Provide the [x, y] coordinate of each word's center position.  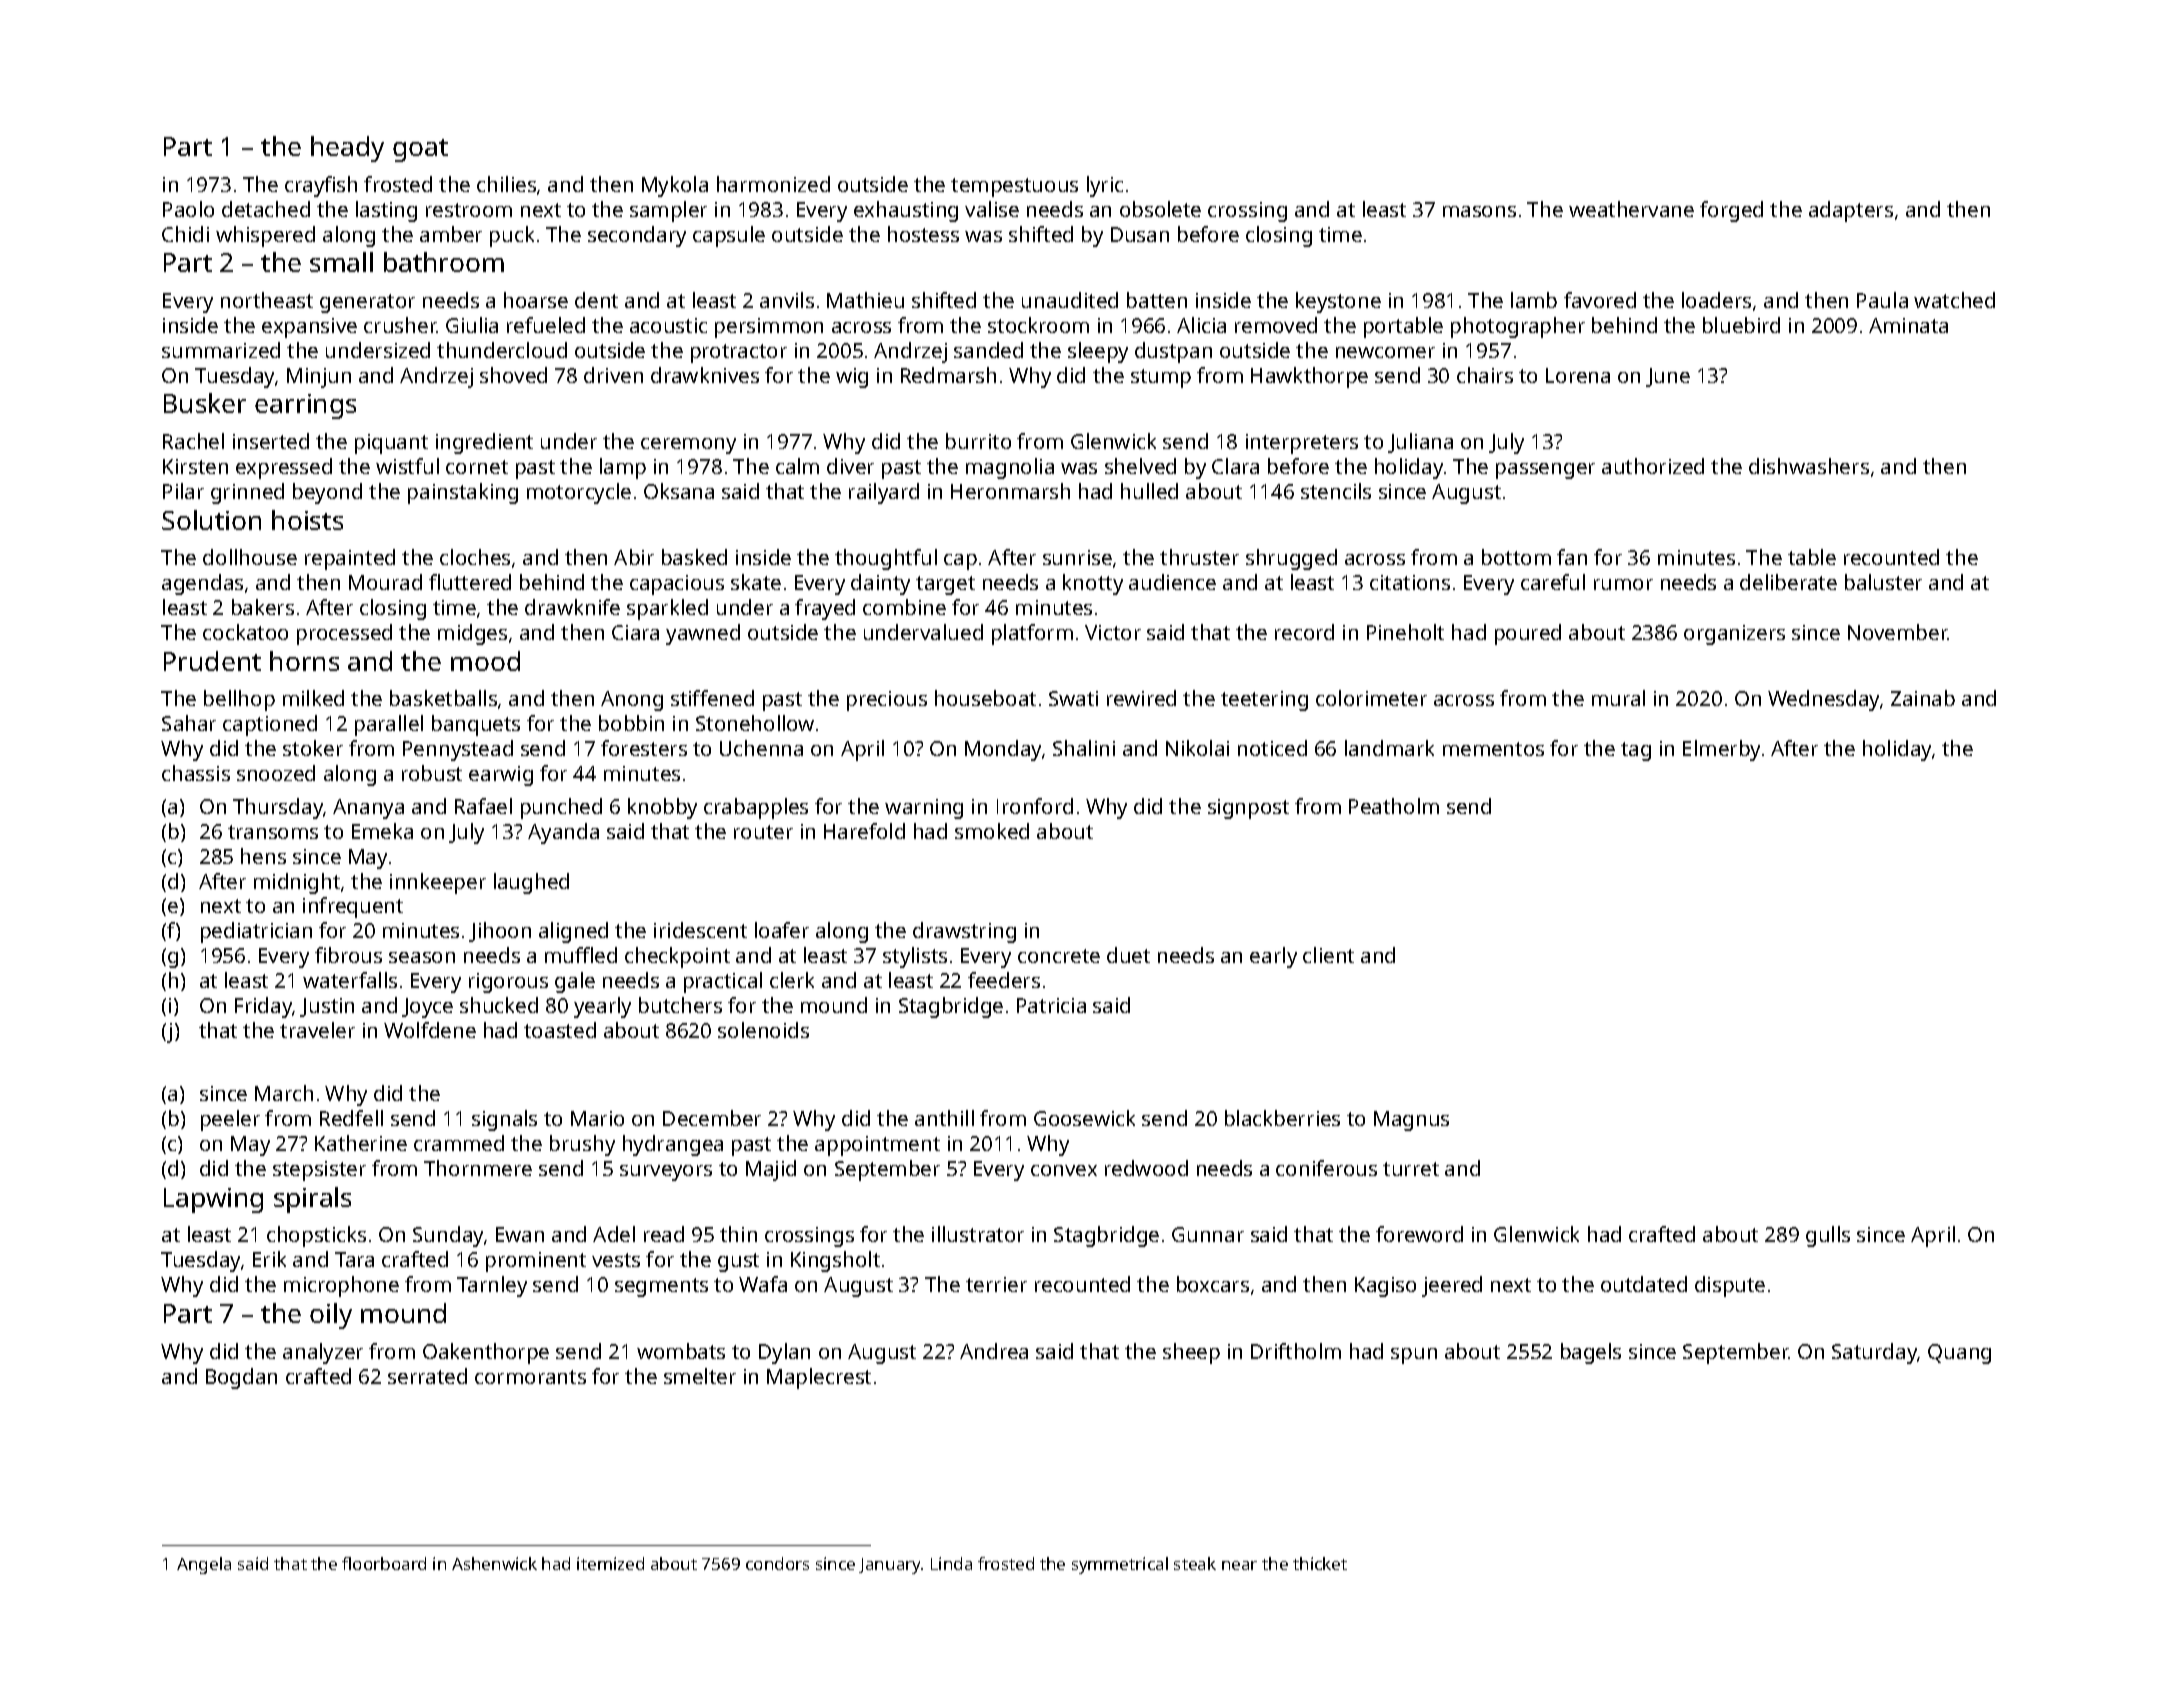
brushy [582, 1145]
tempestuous [1014, 187]
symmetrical [1120, 1565]
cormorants [530, 1377]
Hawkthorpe [1309, 377]
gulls [1828, 1236]
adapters [1851, 211]
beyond [327, 493]
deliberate [1788, 582]
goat [420, 150]
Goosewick [1084, 1118]
